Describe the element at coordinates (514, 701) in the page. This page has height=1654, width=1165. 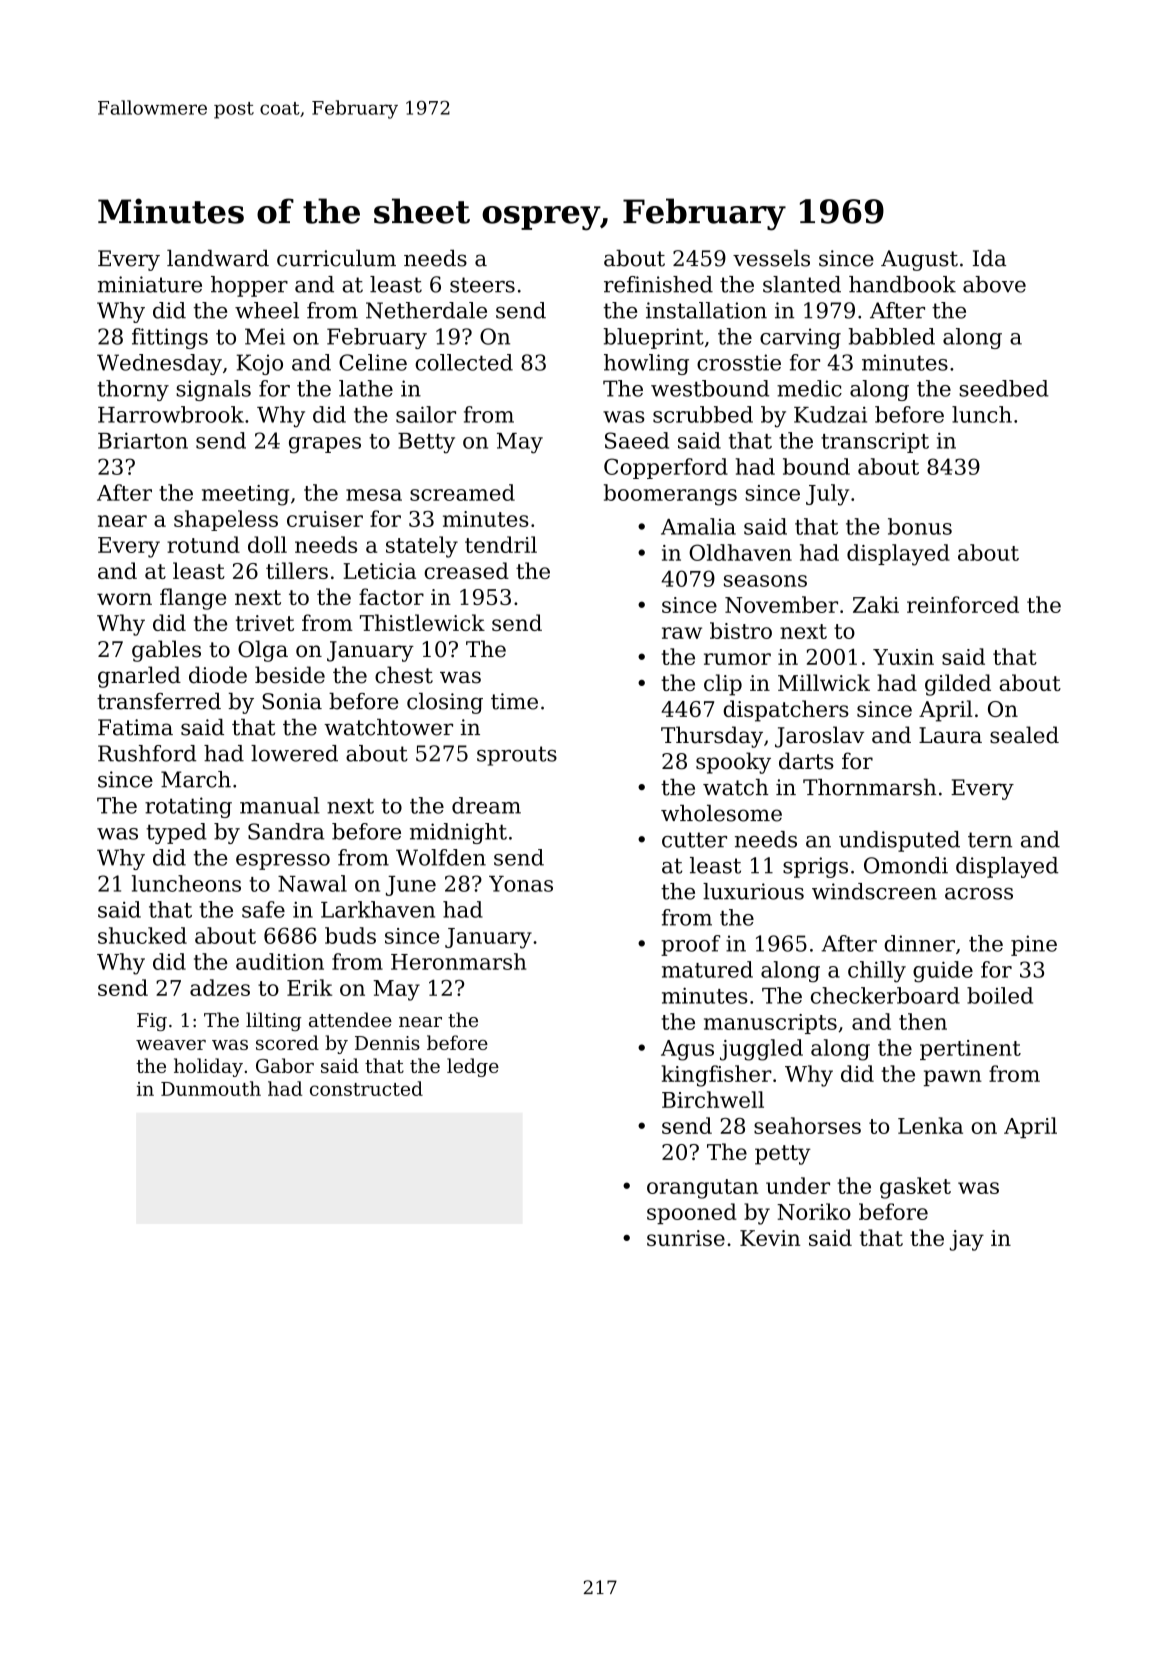
I see `time` at that location.
